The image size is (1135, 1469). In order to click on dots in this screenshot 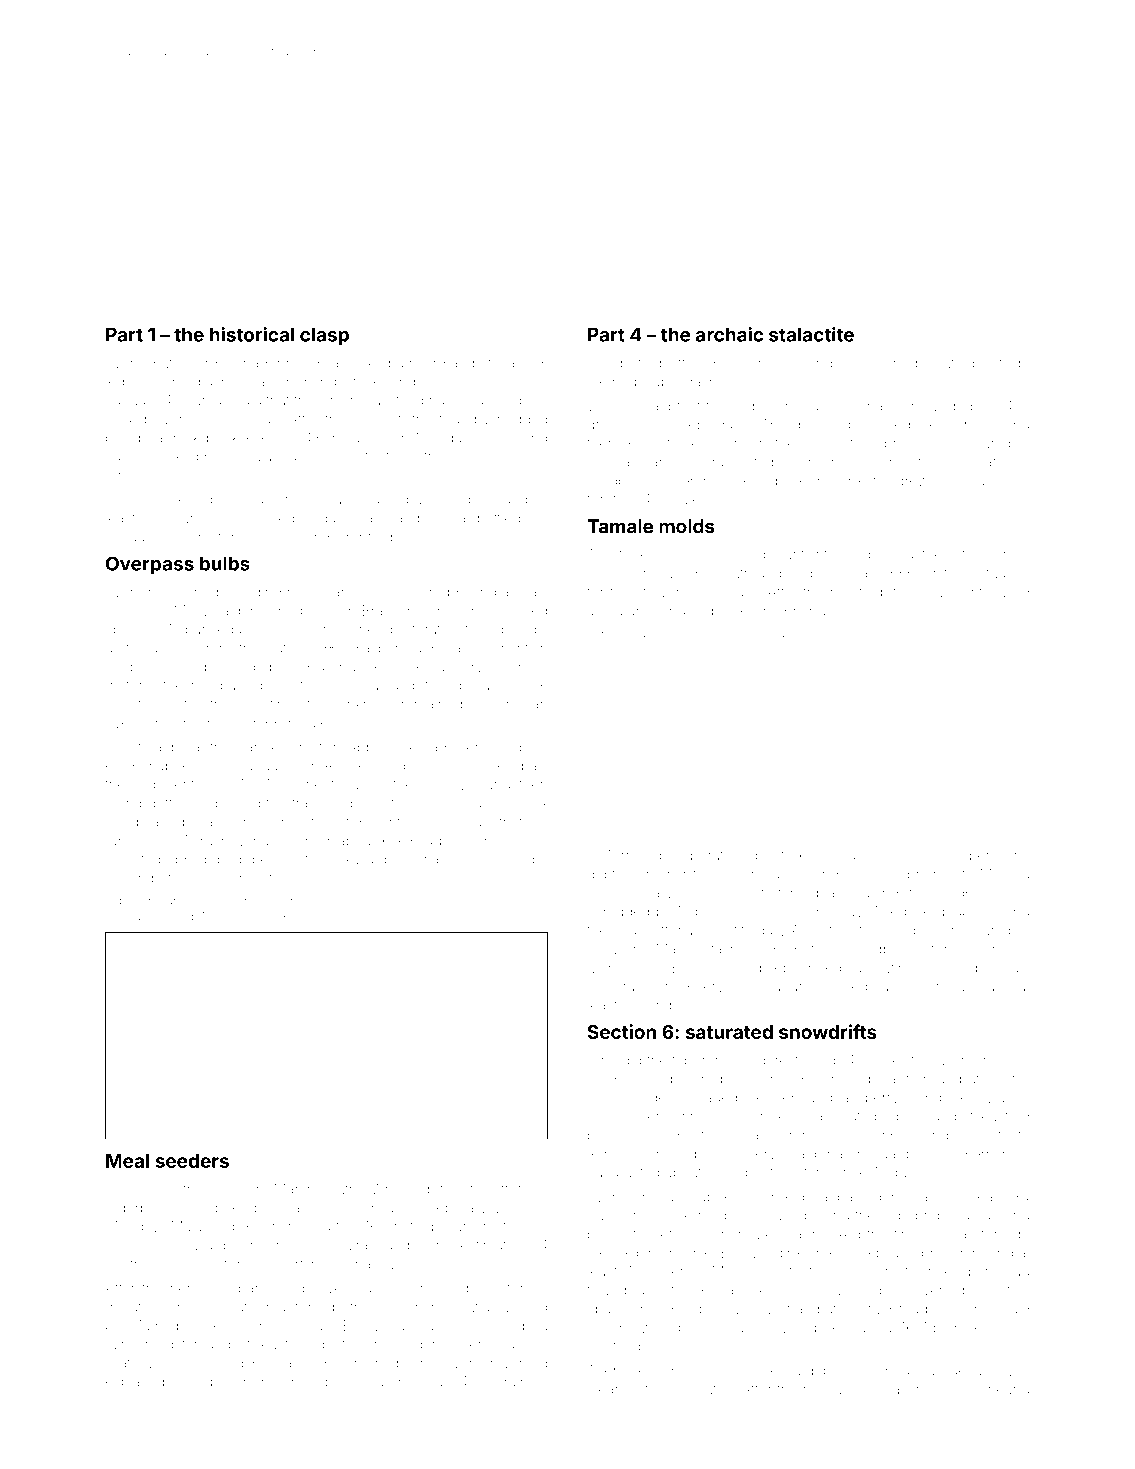, I will do `click(995, 1135)`.
